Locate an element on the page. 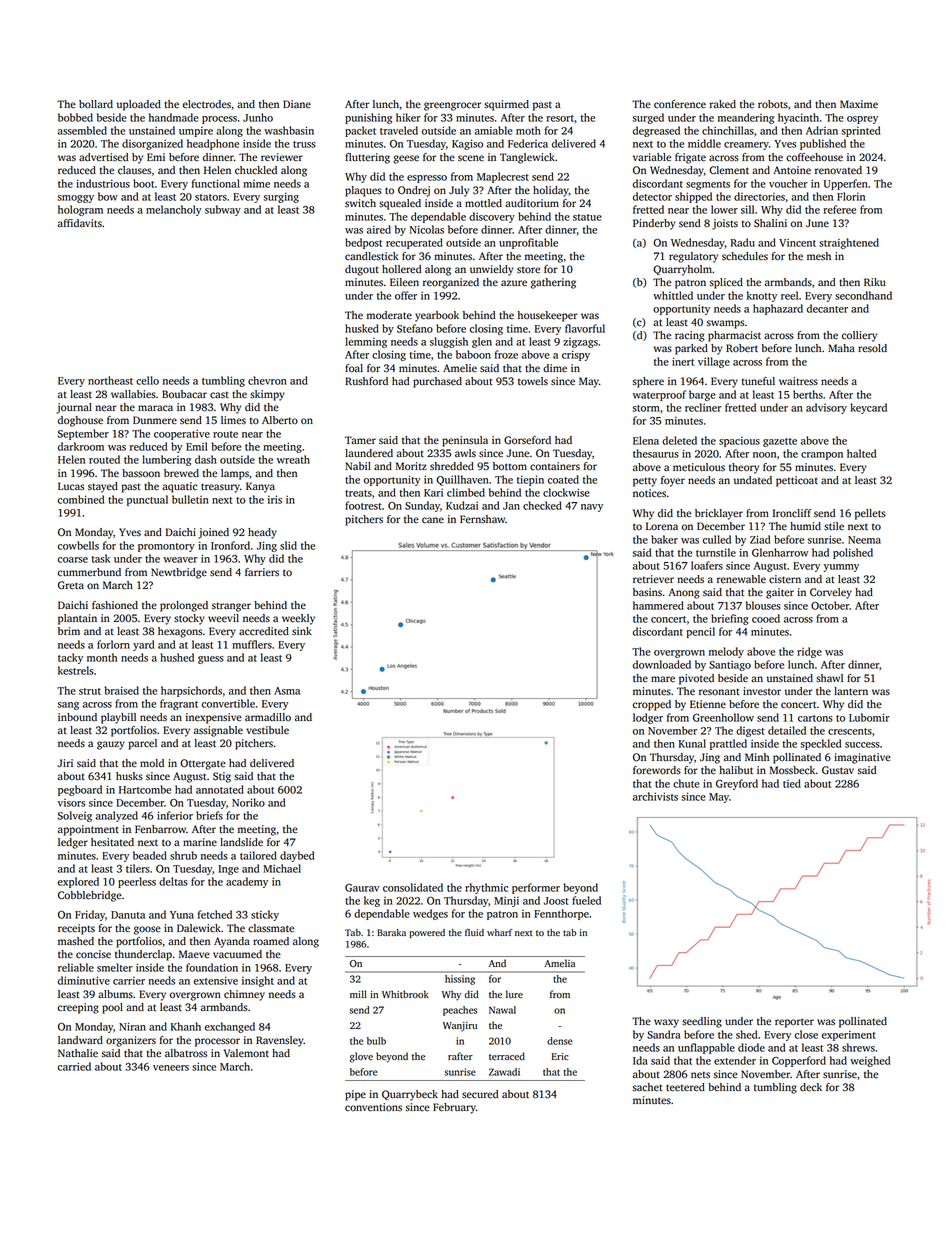 The image size is (952, 1233). Maxime is located at coordinates (859, 104).
